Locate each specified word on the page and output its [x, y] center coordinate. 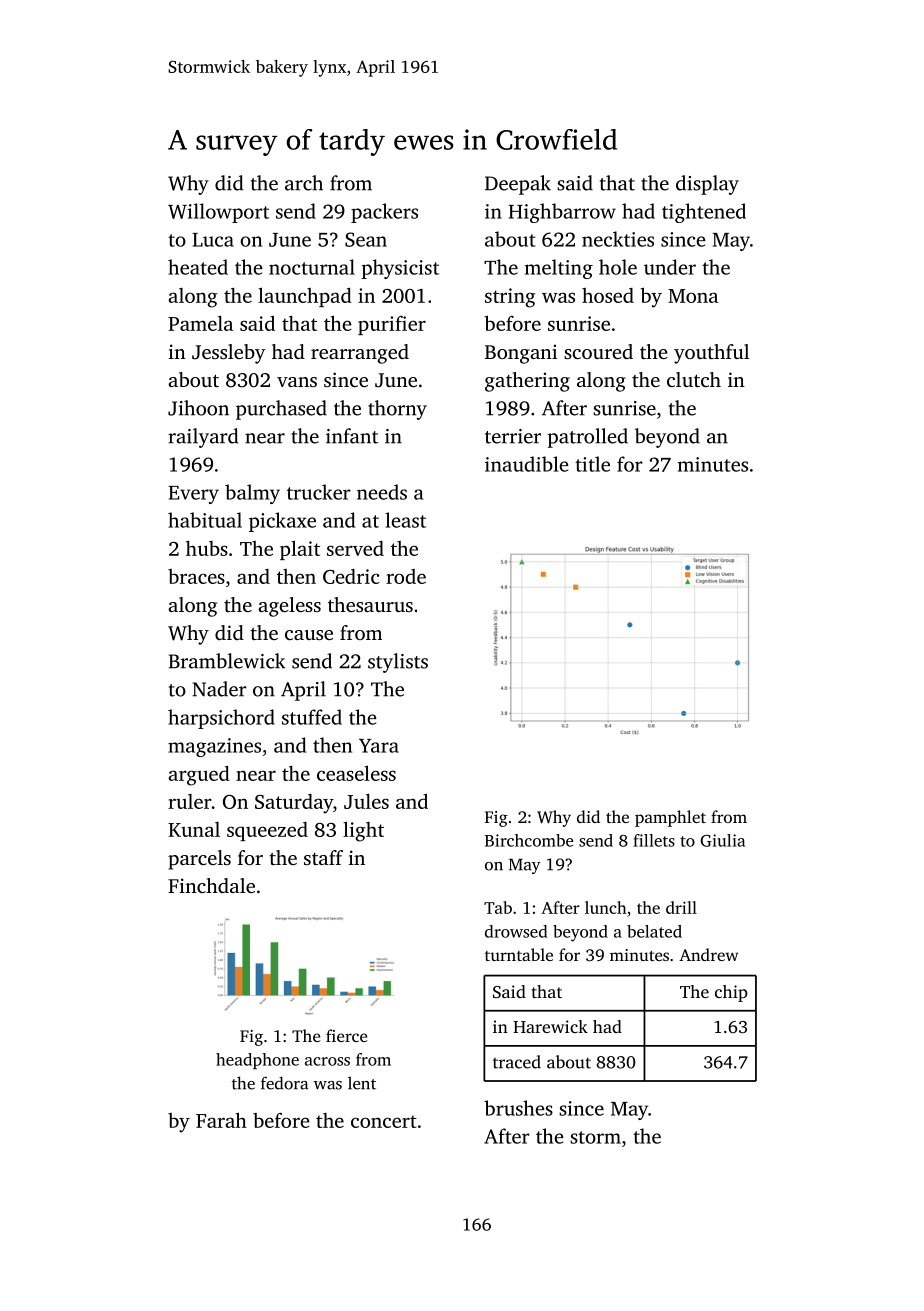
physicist [400, 269]
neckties [618, 239]
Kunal [194, 829]
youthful [711, 354]
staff [323, 857]
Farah [221, 1120]
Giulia [722, 840]
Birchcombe [529, 840]
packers [384, 213]
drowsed [516, 931]
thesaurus [370, 604]
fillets [654, 840]
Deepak [518, 185]
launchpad [305, 297]
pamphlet [670, 818]
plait [300, 550]
